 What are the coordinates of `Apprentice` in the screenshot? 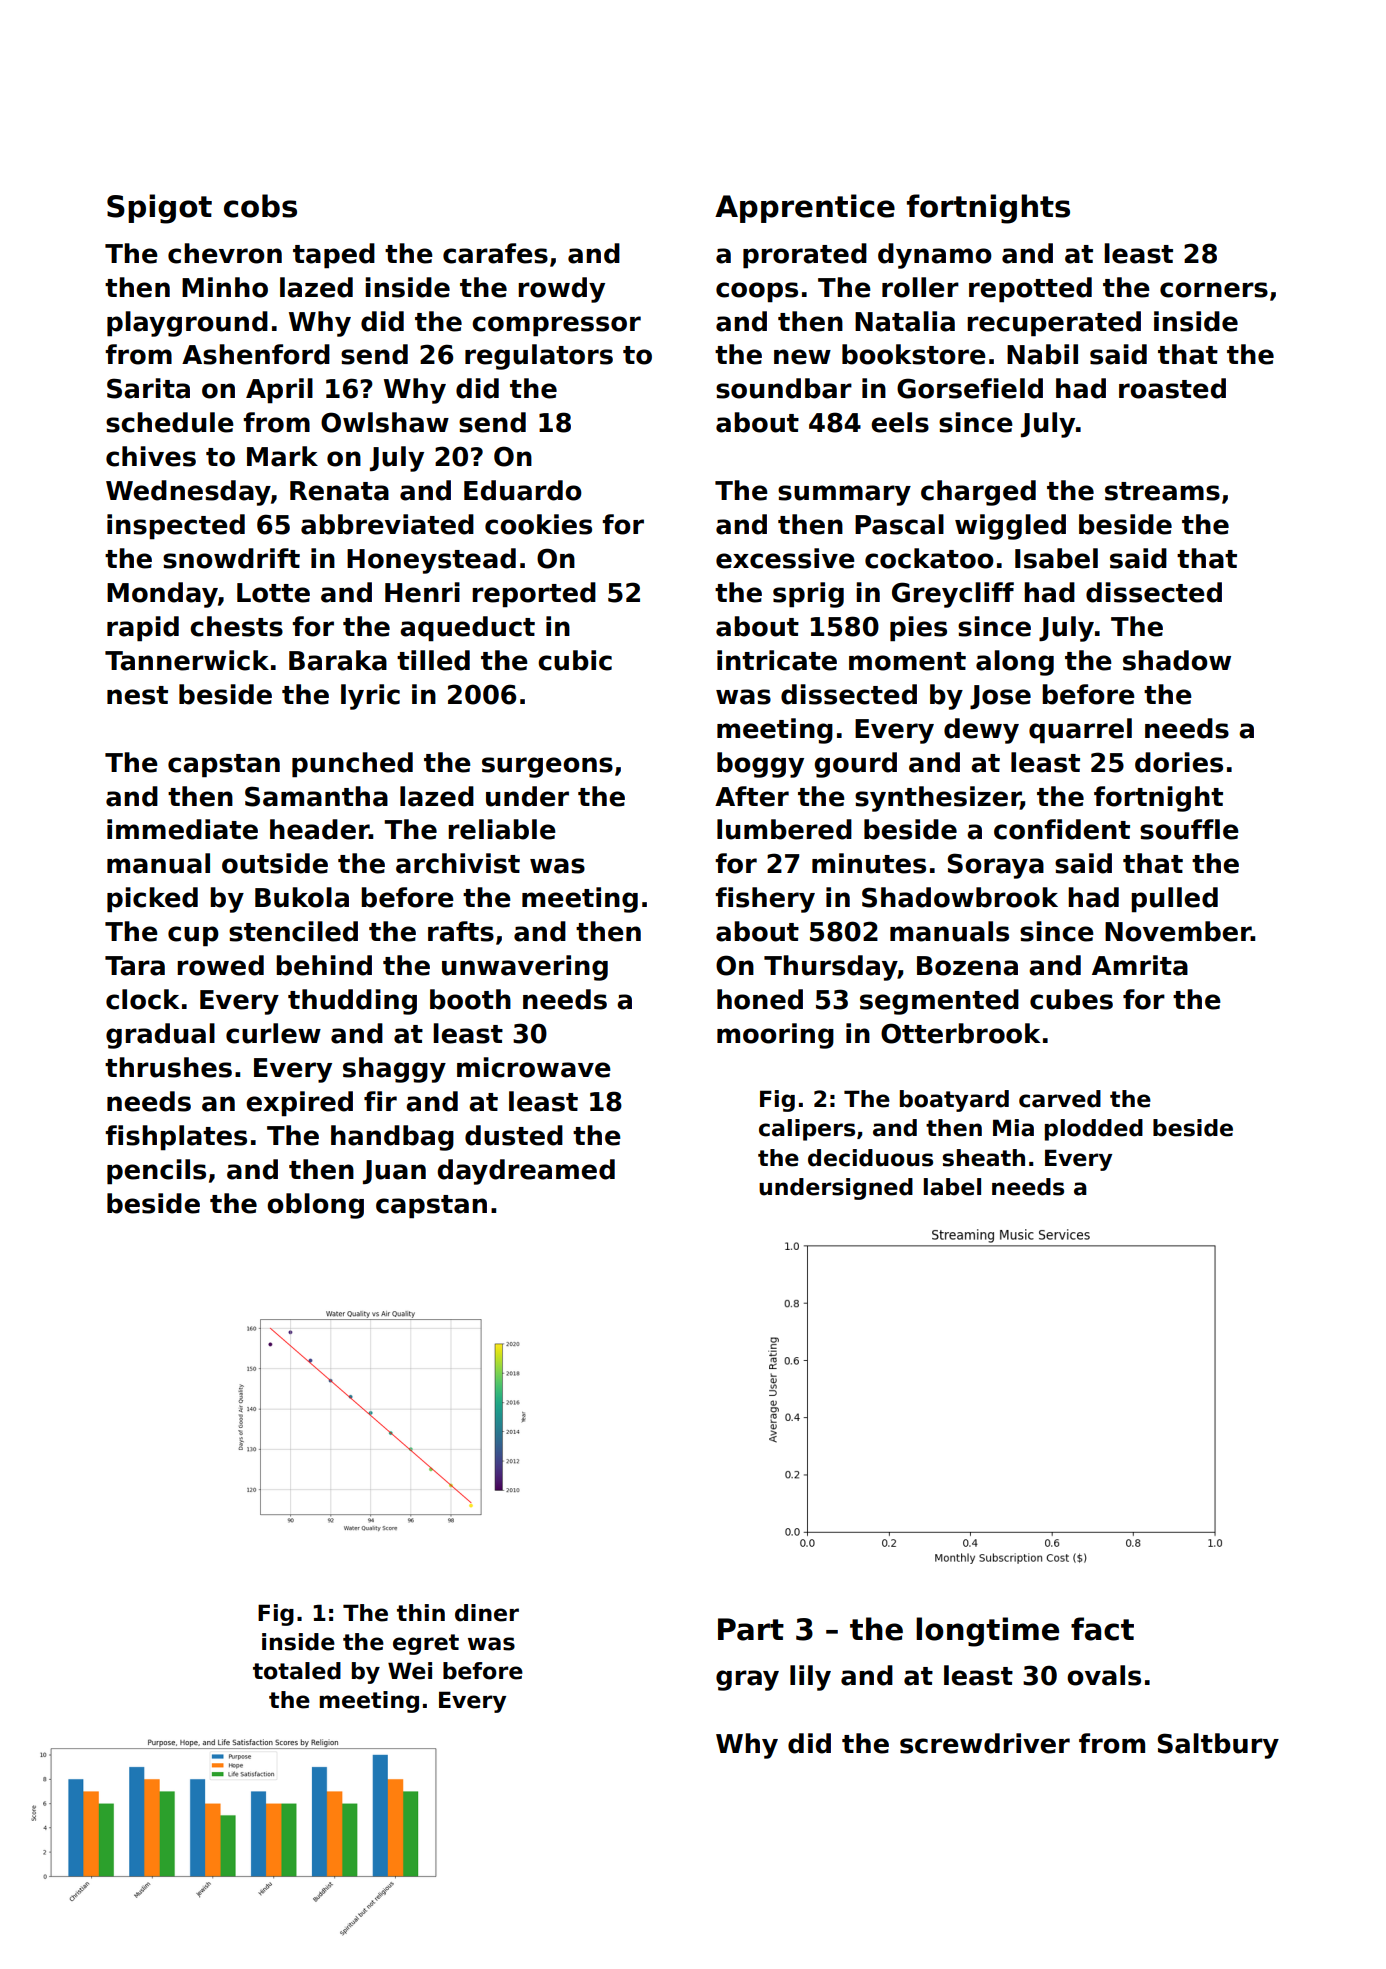 It's located at (805, 208).
